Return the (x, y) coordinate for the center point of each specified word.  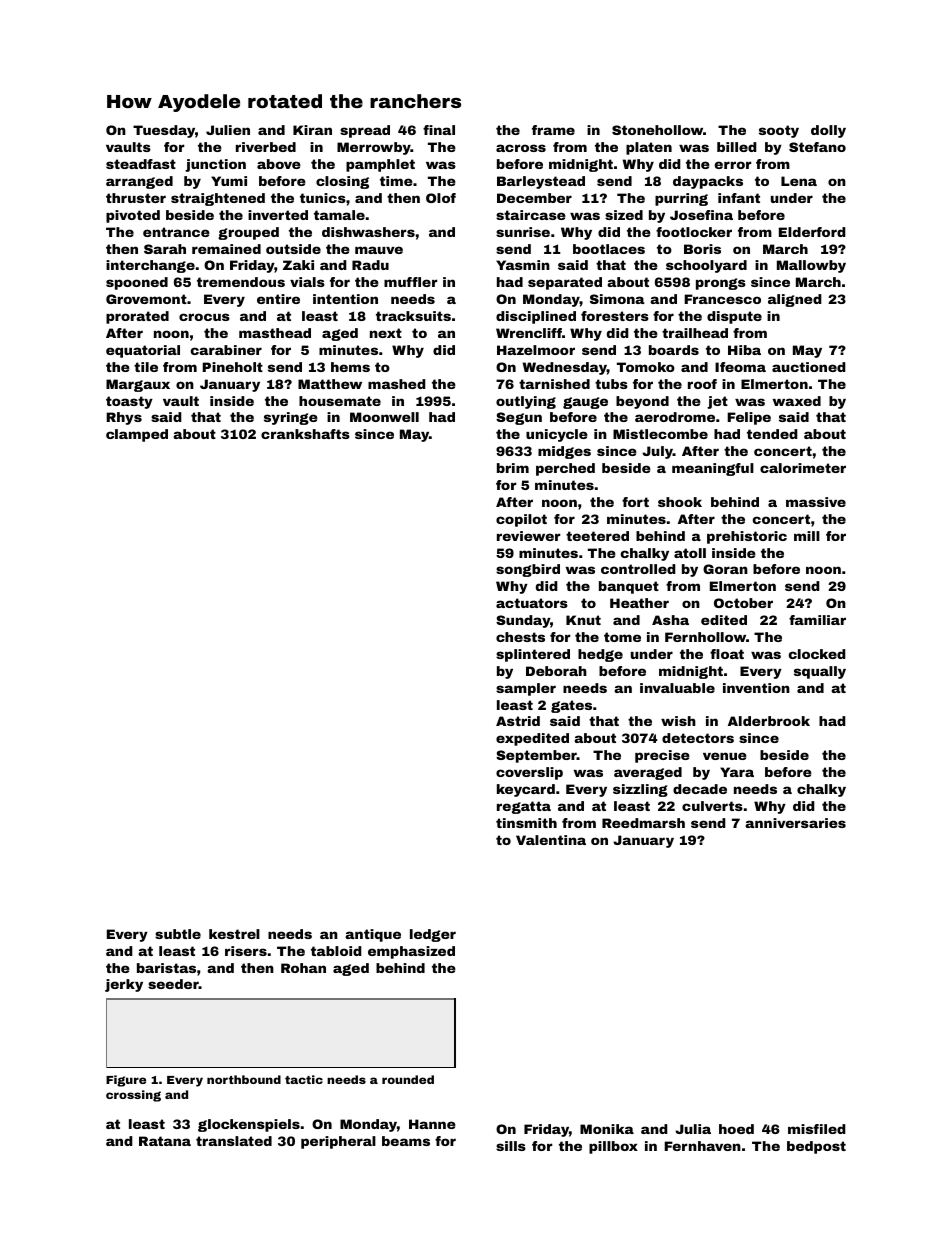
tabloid (336, 951)
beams (406, 1141)
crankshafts (305, 434)
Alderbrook (769, 721)
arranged (139, 182)
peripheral (338, 1142)
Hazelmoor (536, 350)
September (536, 756)
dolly (828, 131)
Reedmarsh (643, 823)
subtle (178, 934)
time (396, 181)
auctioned (809, 367)
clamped (137, 435)
